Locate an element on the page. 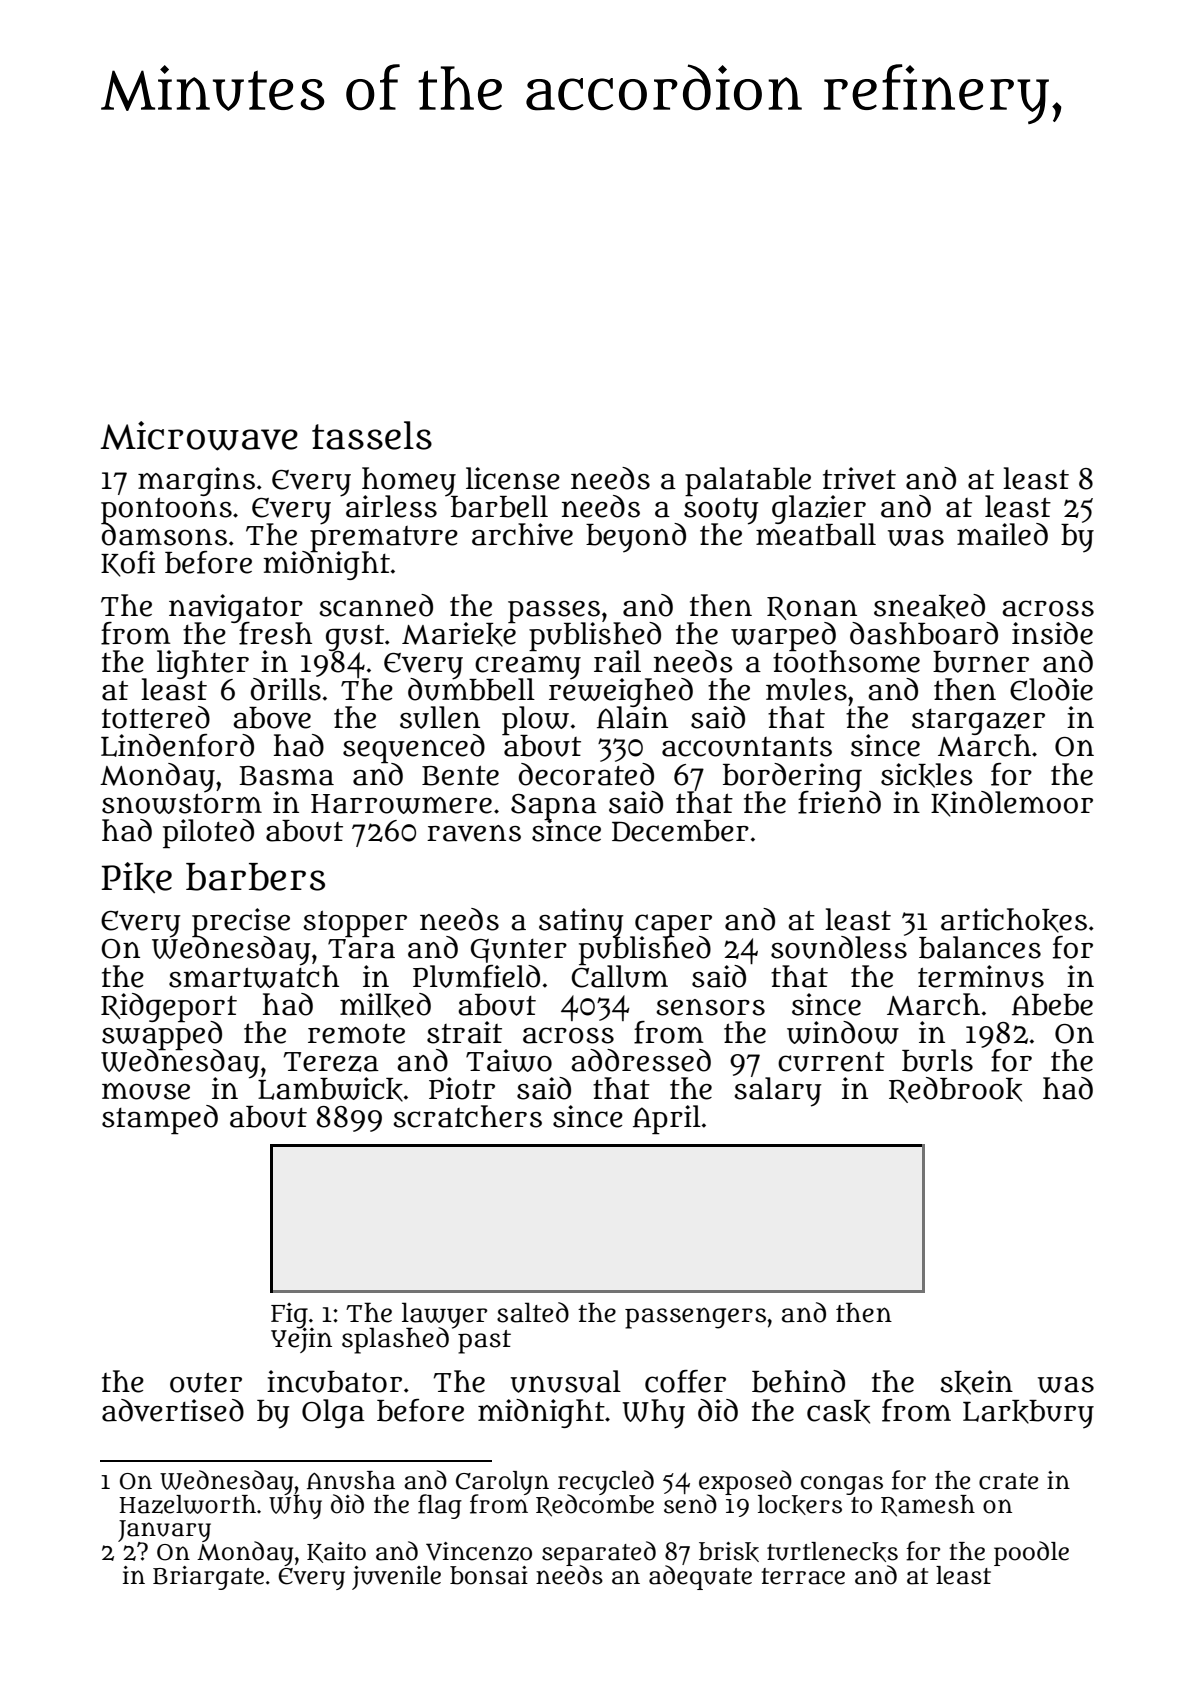 The image size is (1195, 1690). juvenile is located at coordinates (396, 1578).
